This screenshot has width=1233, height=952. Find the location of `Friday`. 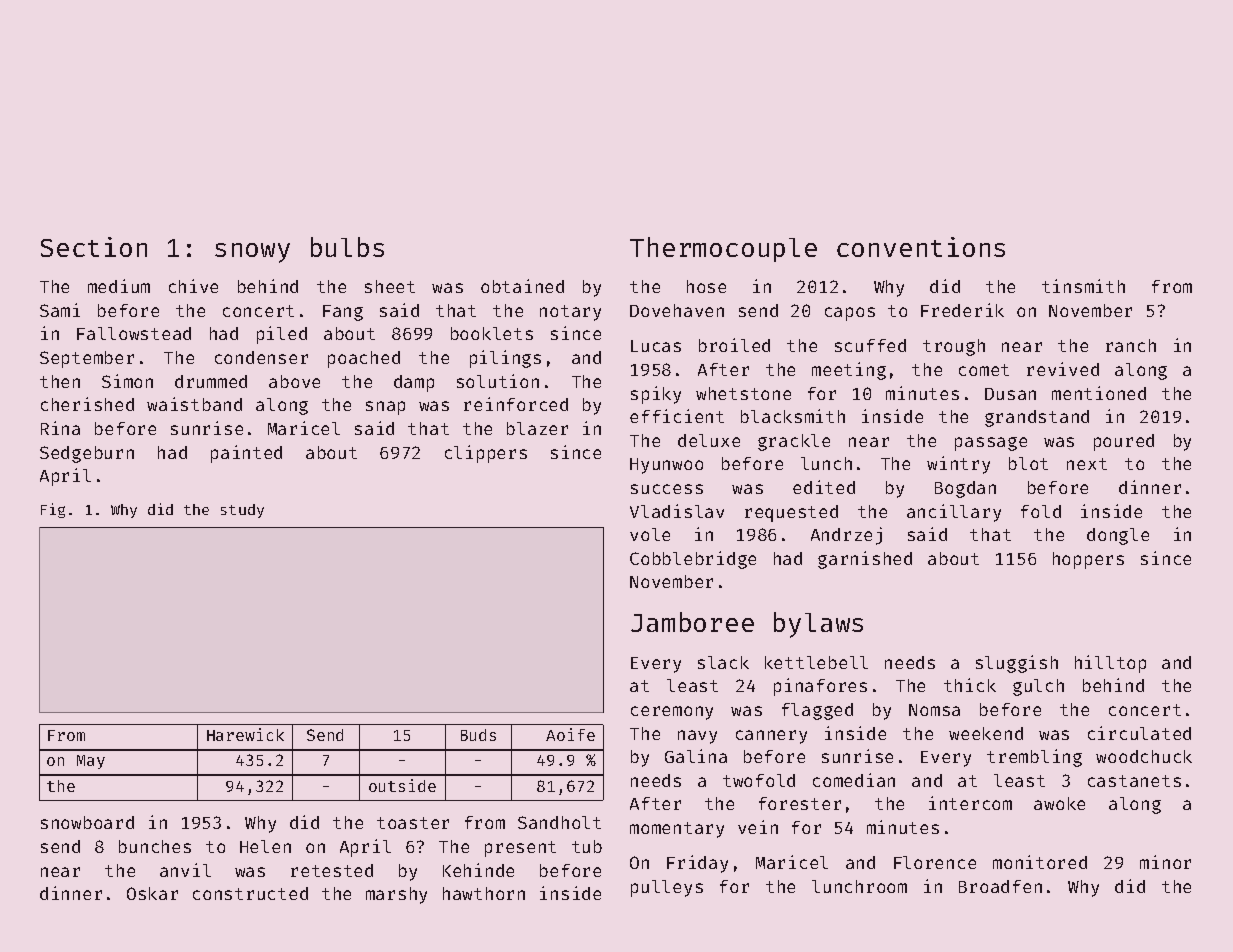

Friday is located at coordinates (697, 864).
